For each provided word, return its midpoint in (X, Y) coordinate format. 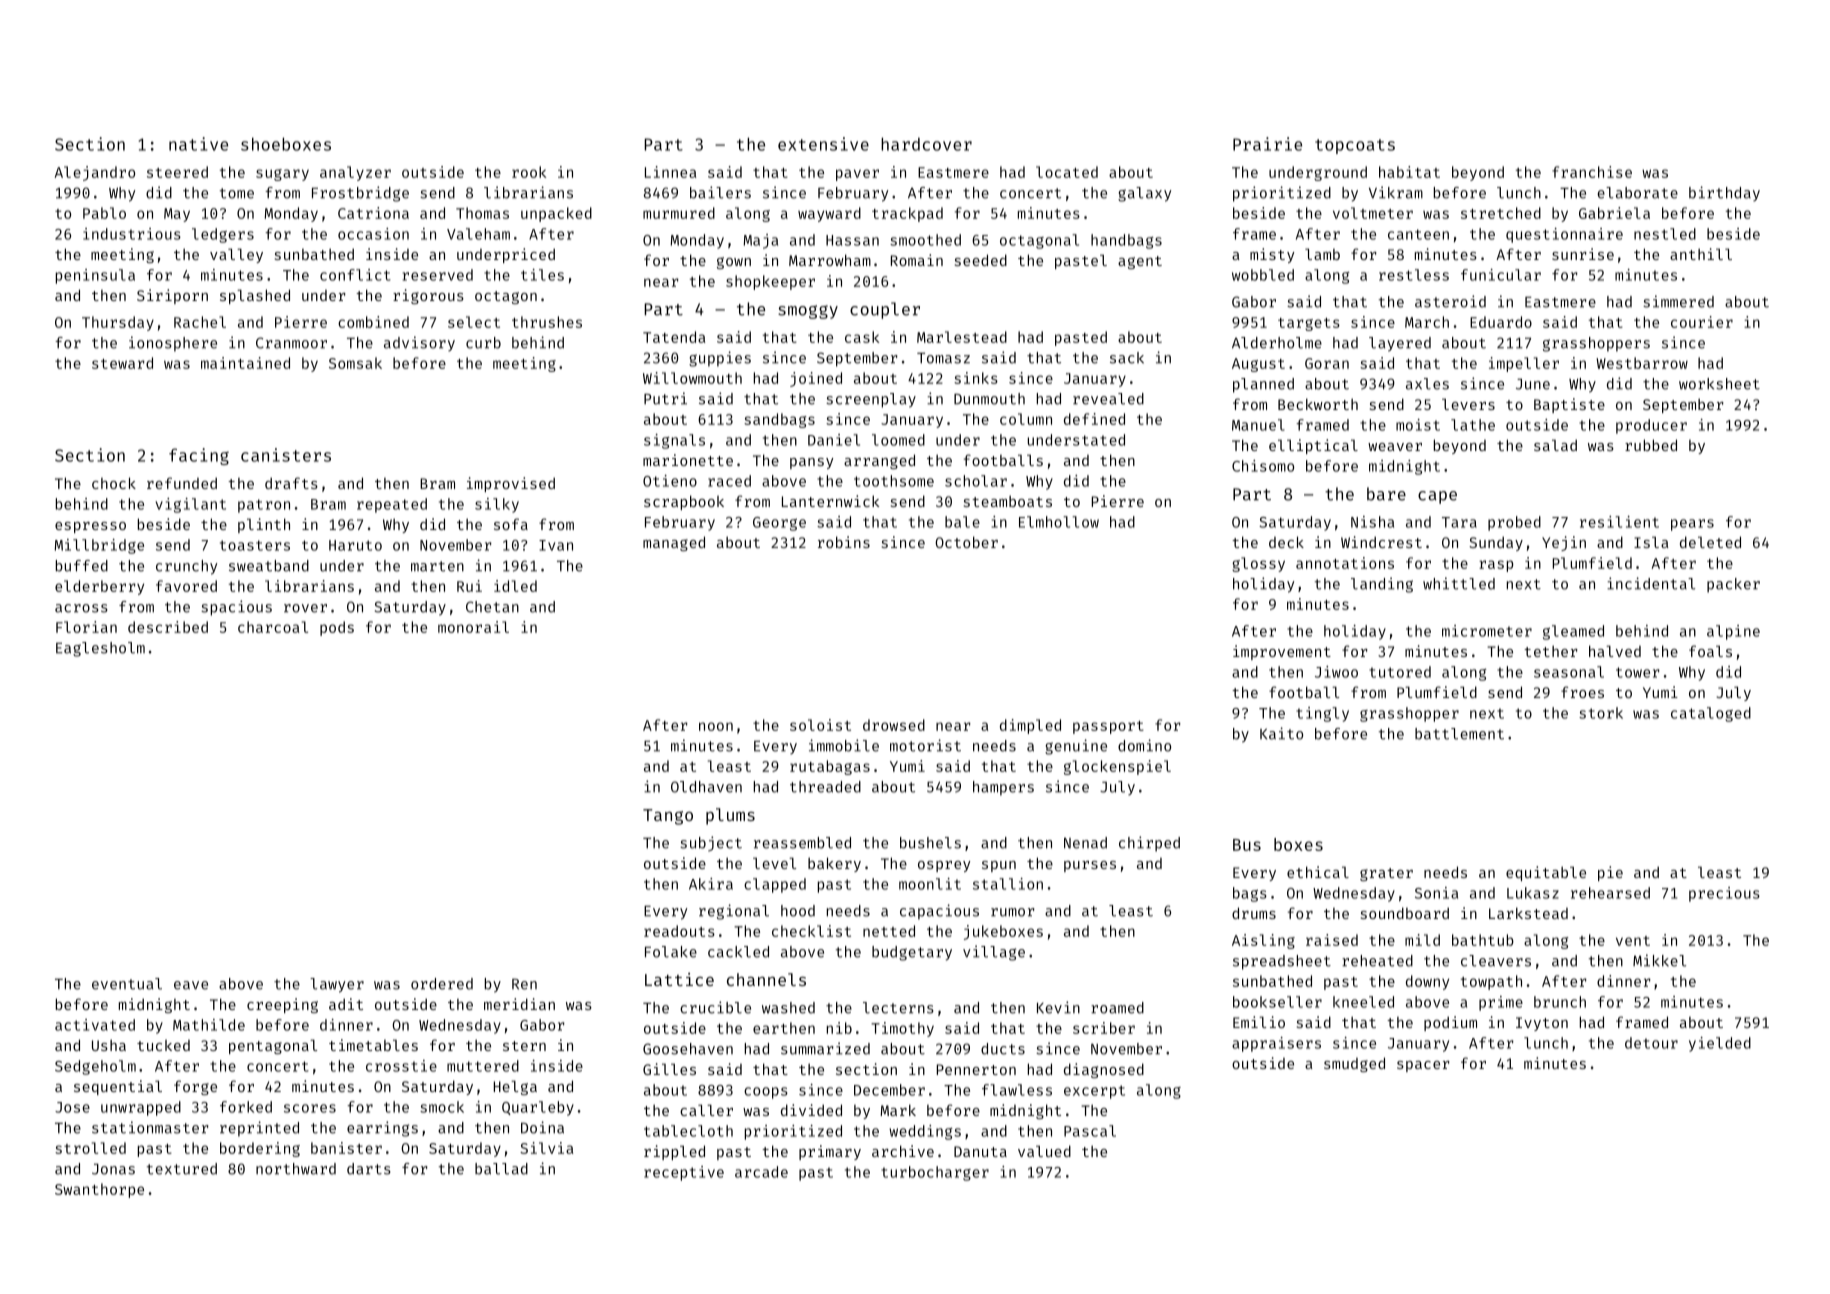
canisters (286, 455)
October (966, 542)
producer (1651, 426)
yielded (1720, 1044)
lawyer (337, 985)
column (1026, 419)
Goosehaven (688, 1049)
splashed (255, 296)
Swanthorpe (99, 1190)
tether (1551, 651)
